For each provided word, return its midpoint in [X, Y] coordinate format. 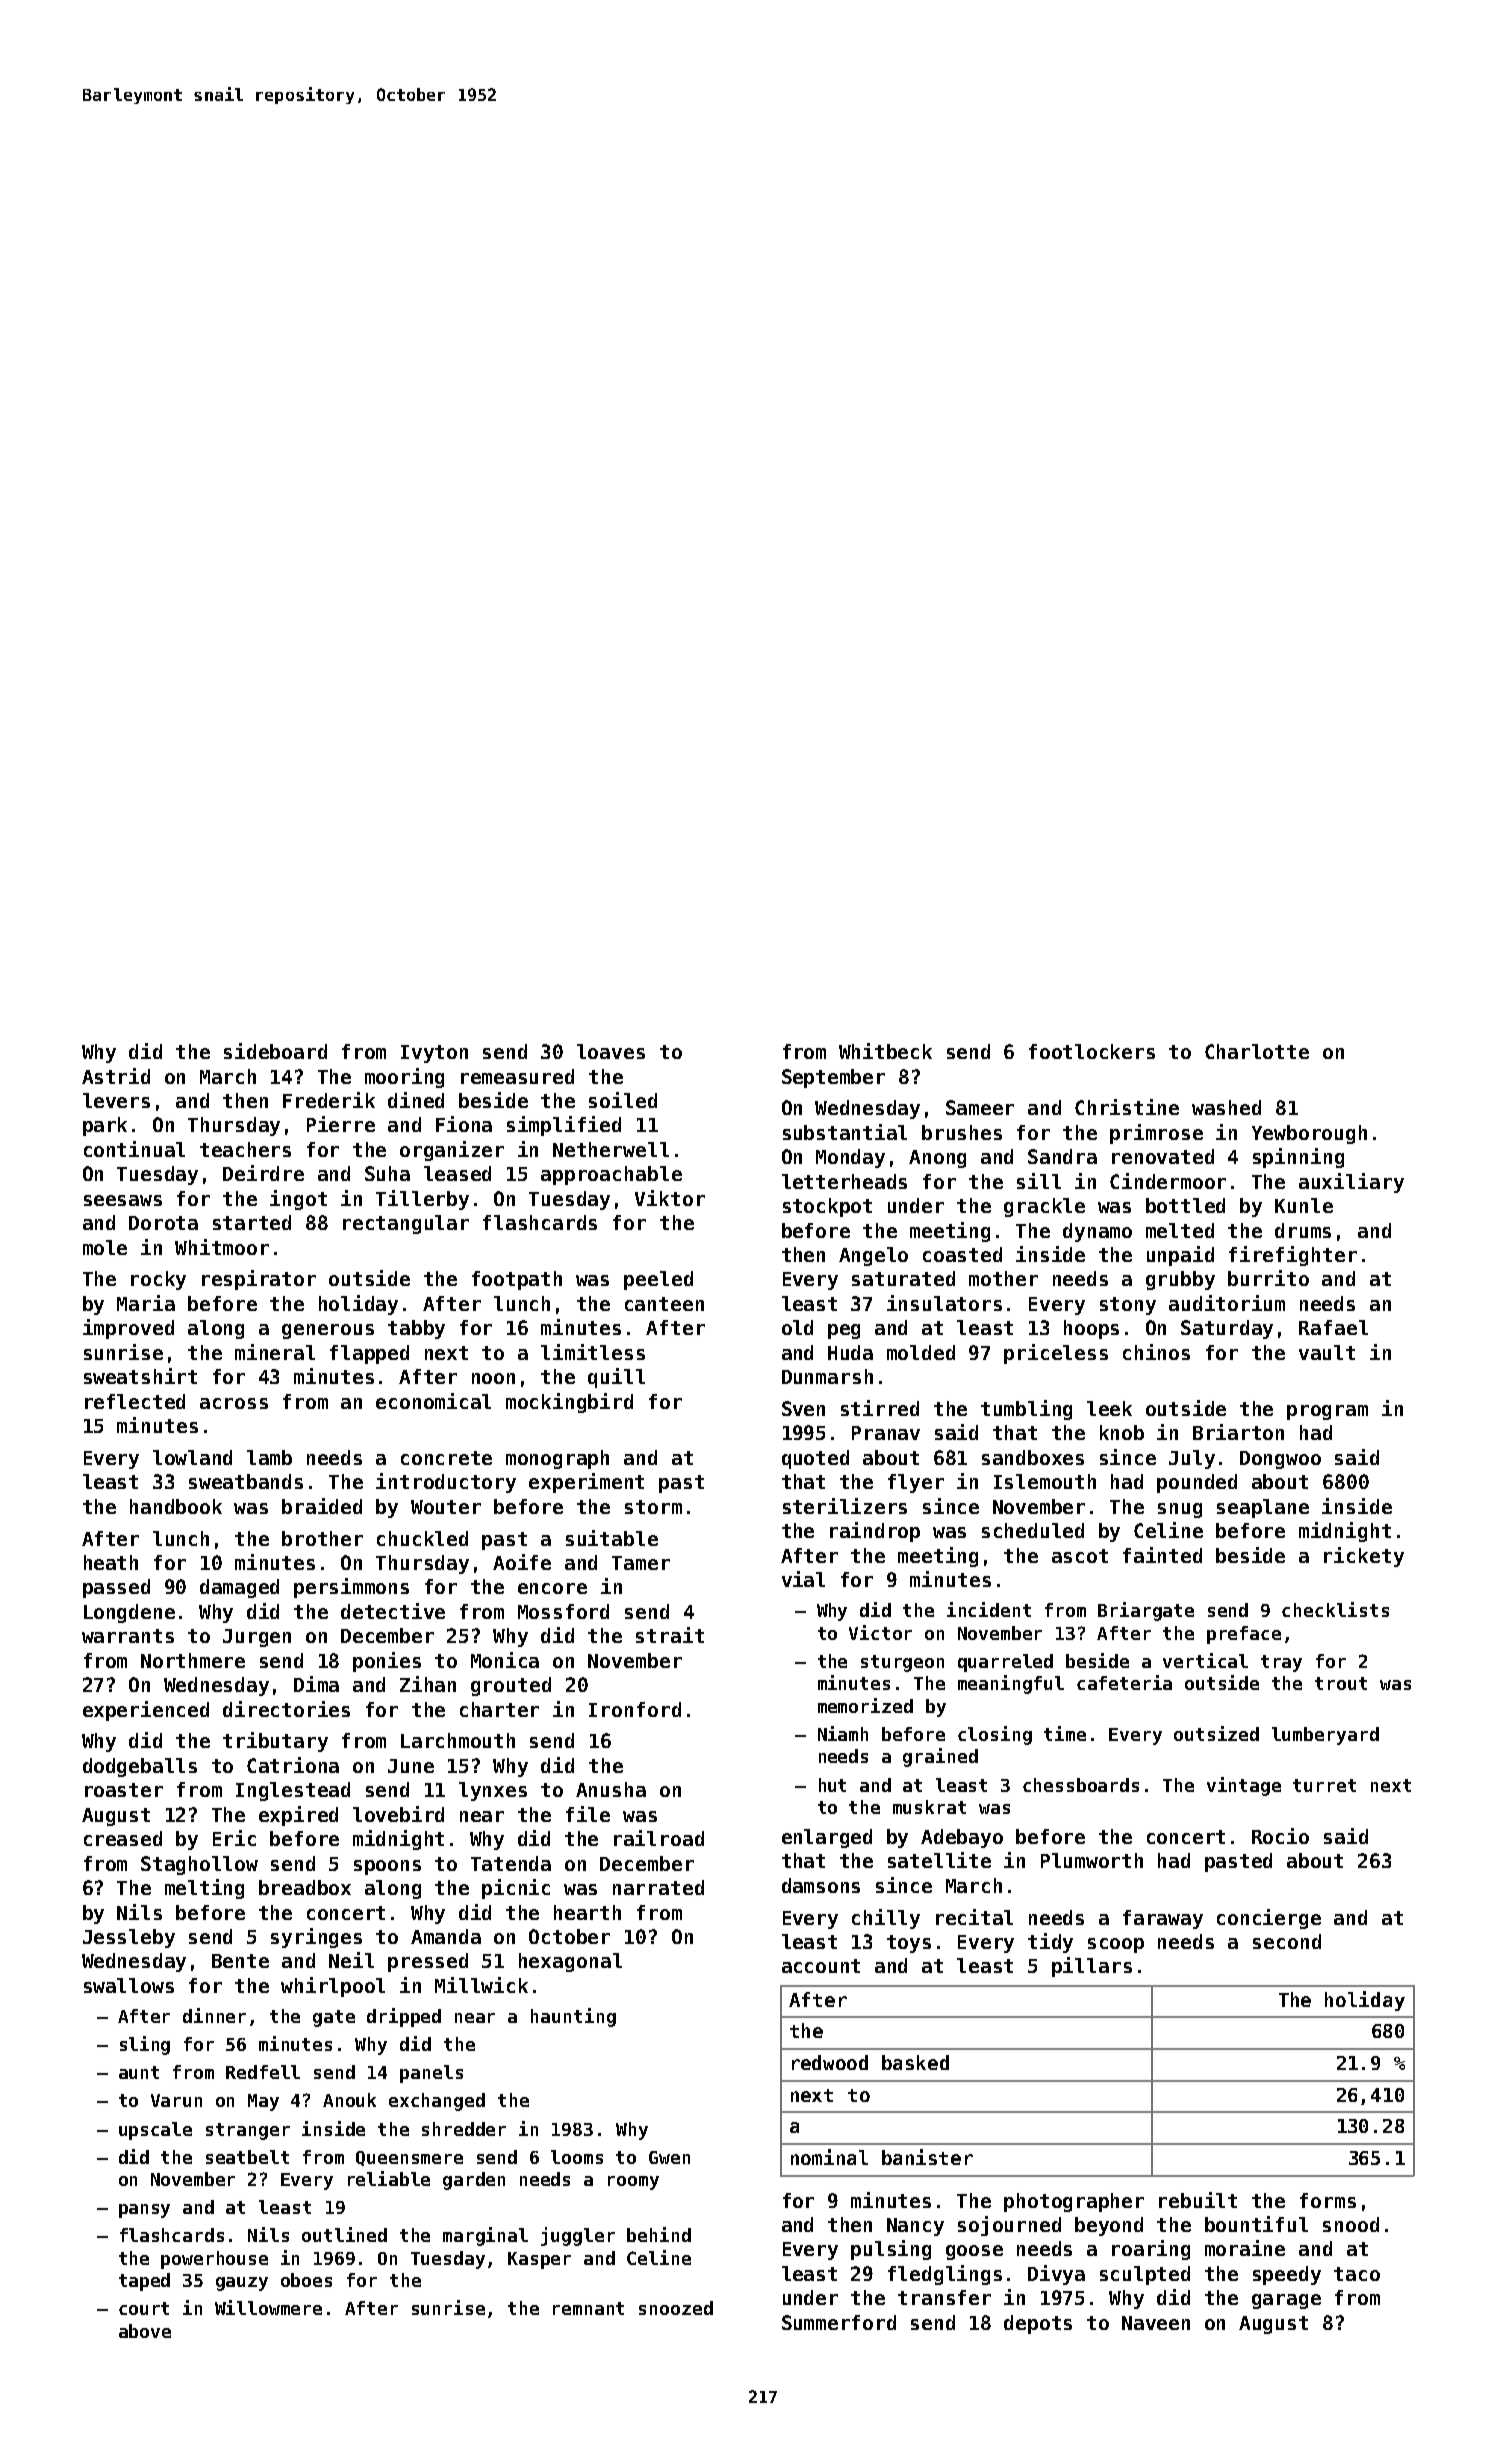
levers [116, 1100]
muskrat [929, 1807]
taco [1357, 2274]
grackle [1044, 1207]
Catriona [293, 1765]
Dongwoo [1280, 1460]
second [1287, 1941]
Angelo [873, 1256]
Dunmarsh [827, 1376]
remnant [588, 2308]
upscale [155, 2131]
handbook [176, 1506]
